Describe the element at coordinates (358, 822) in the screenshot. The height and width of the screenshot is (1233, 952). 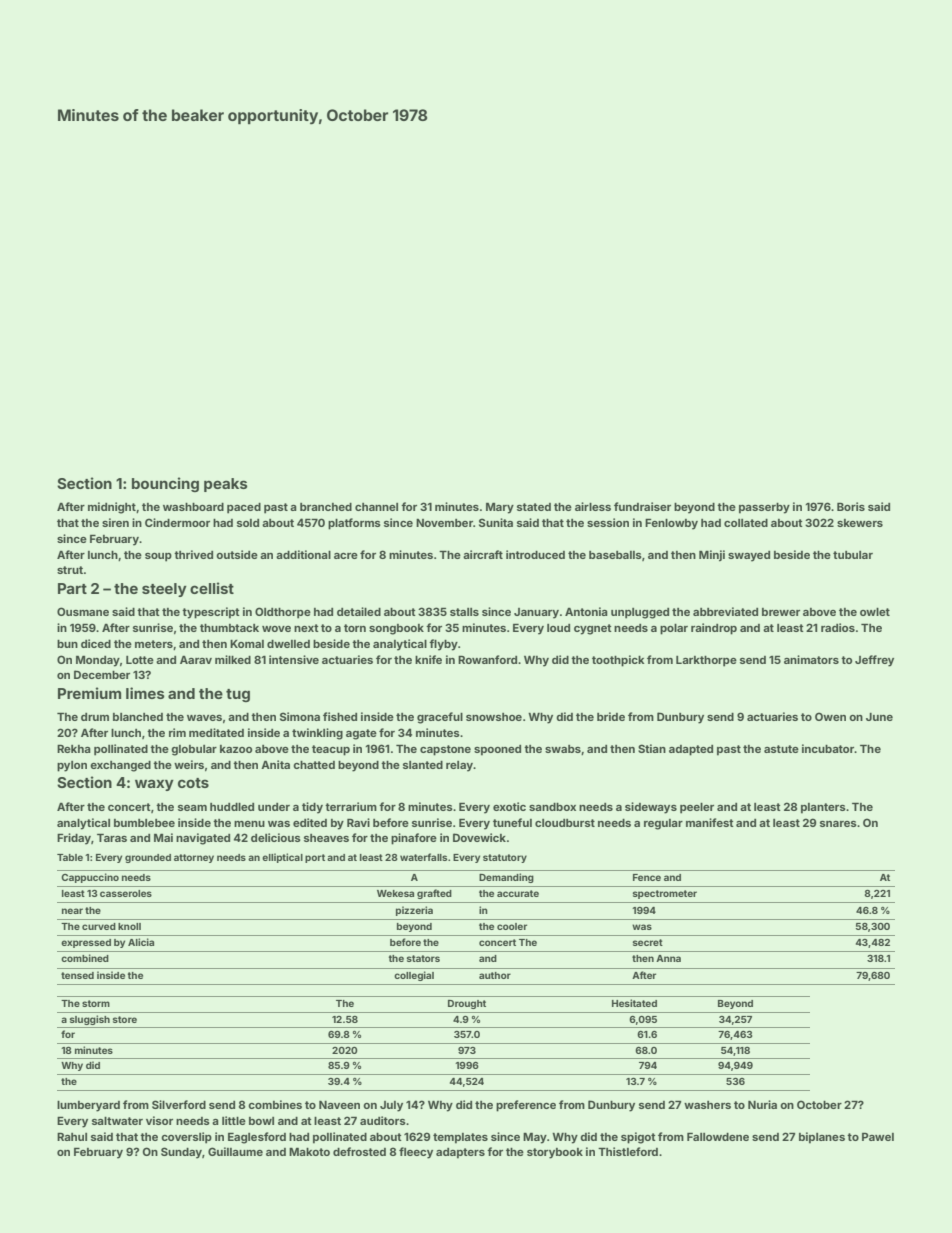
I see `Ravi` at that location.
